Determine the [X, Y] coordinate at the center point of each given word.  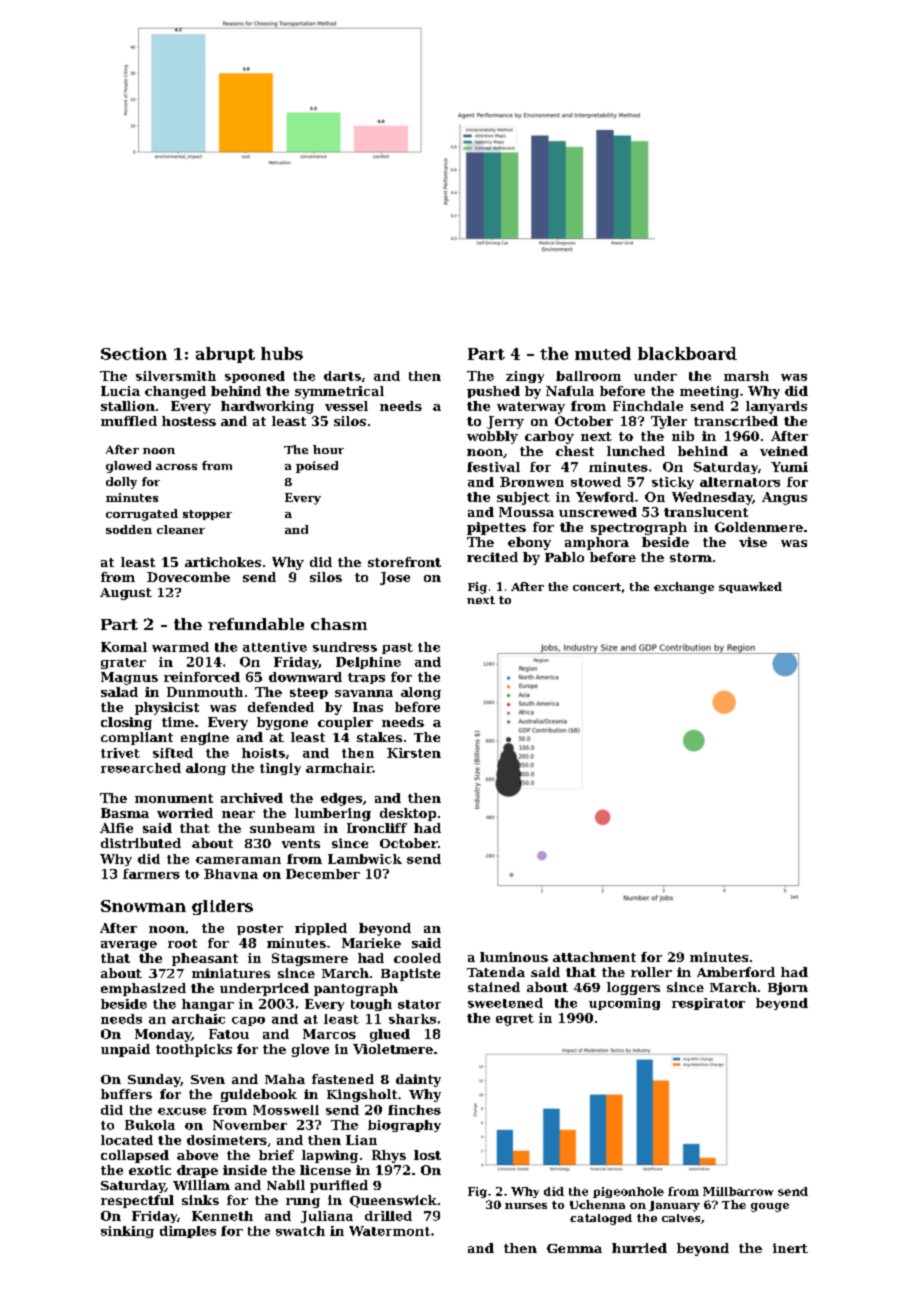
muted [603, 353]
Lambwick [365, 859]
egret [515, 1020]
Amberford [736, 972]
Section [134, 353]
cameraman [238, 860]
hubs [282, 353]
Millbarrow [738, 1191]
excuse [182, 1111]
